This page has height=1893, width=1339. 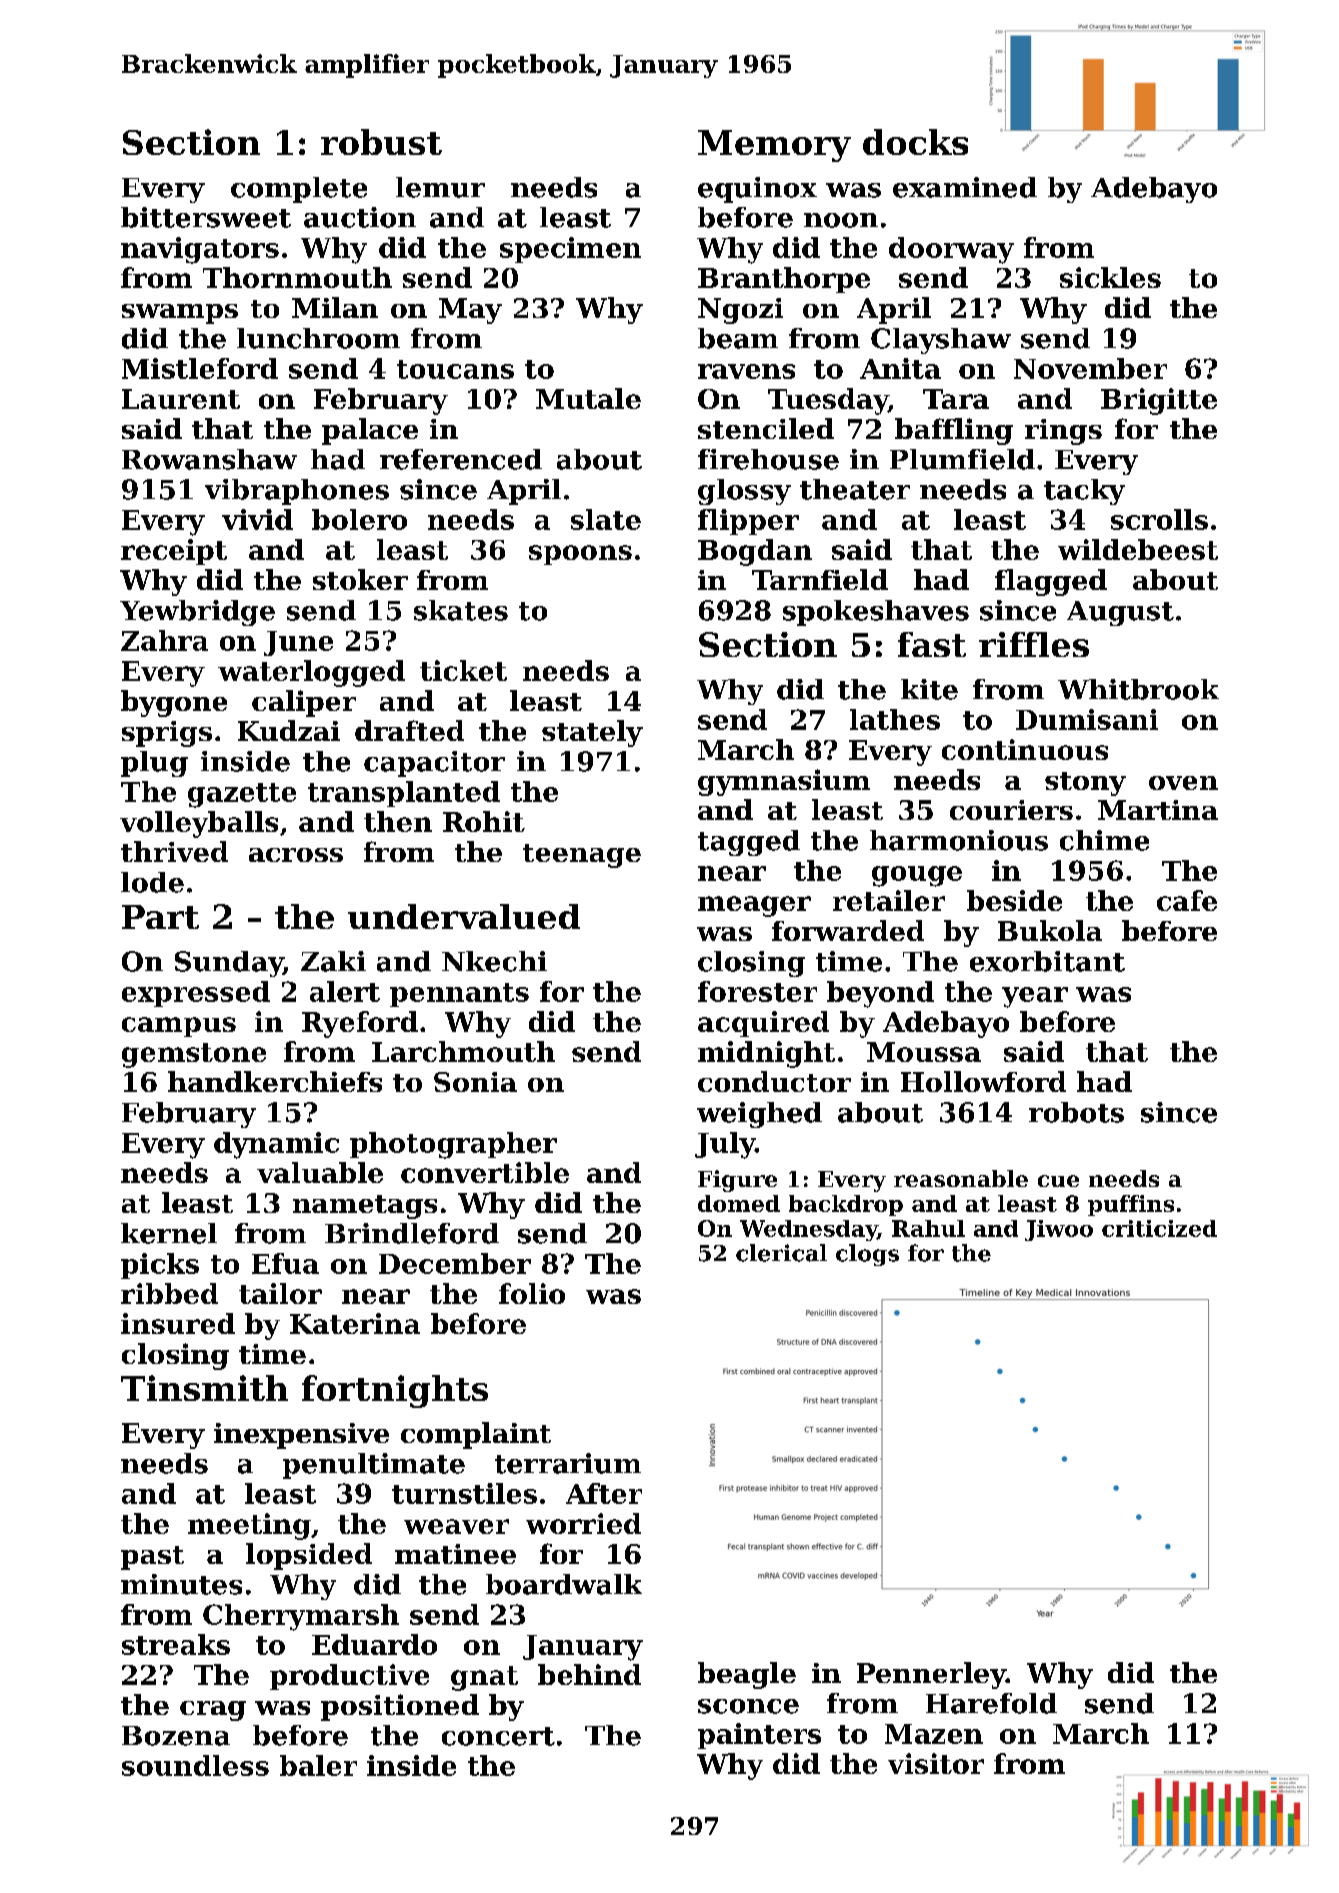 I want to click on equinox, so click(x=757, y=190).
